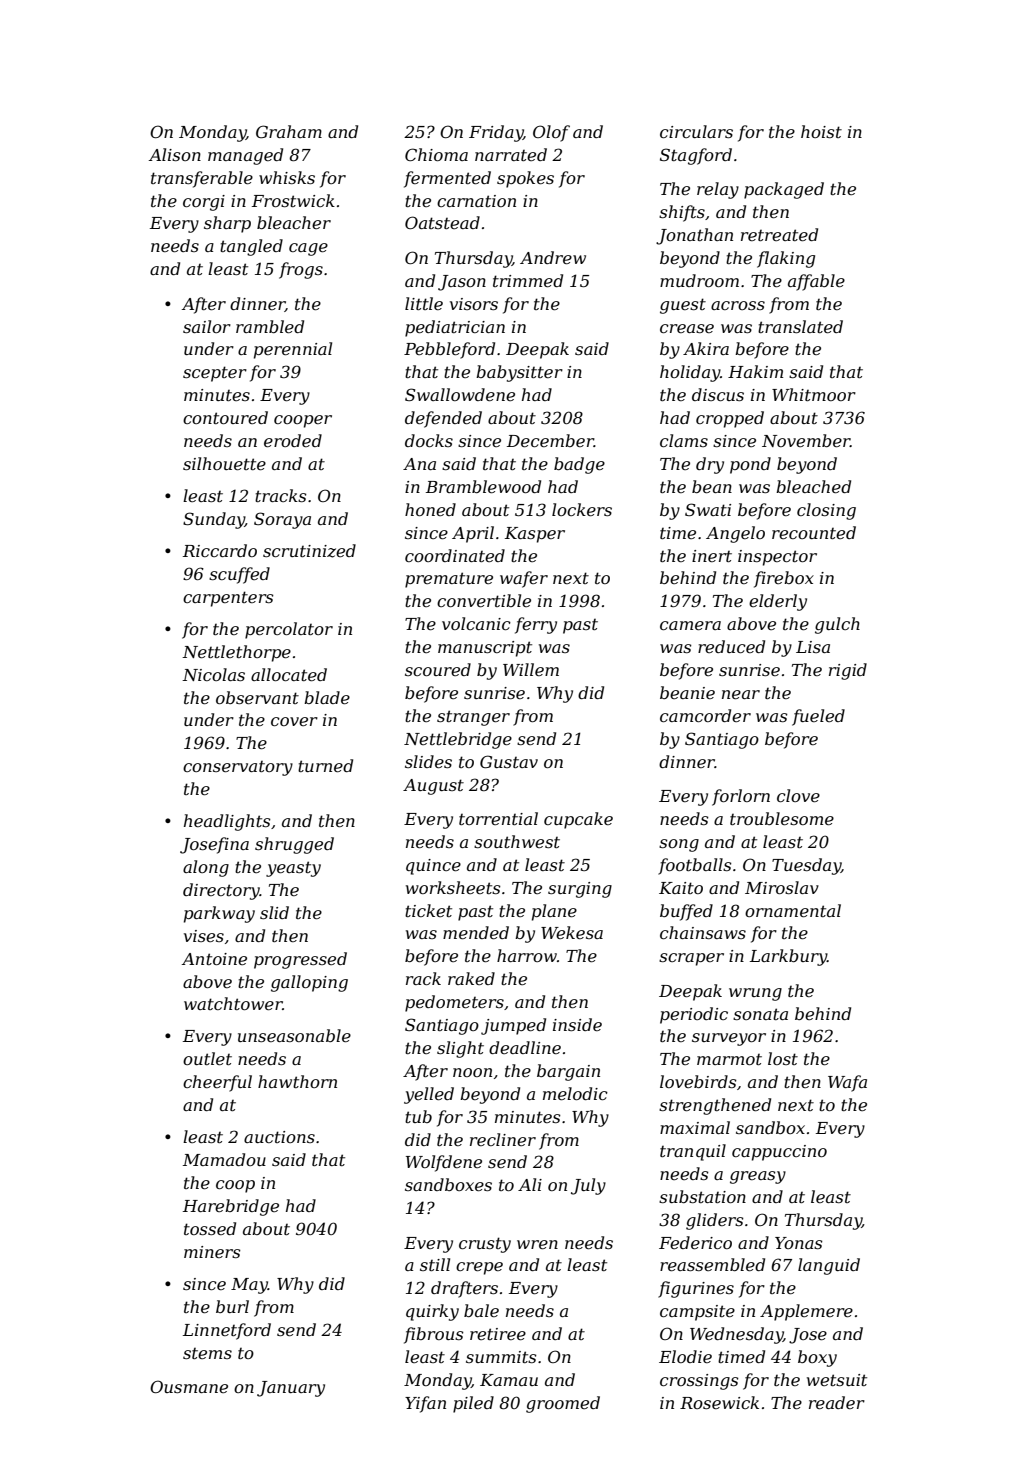 The image size is (1019, 1476). What do you see at coordinates (682, 213) in the image?
I see `shifts` at bounding box center [682, 213].
